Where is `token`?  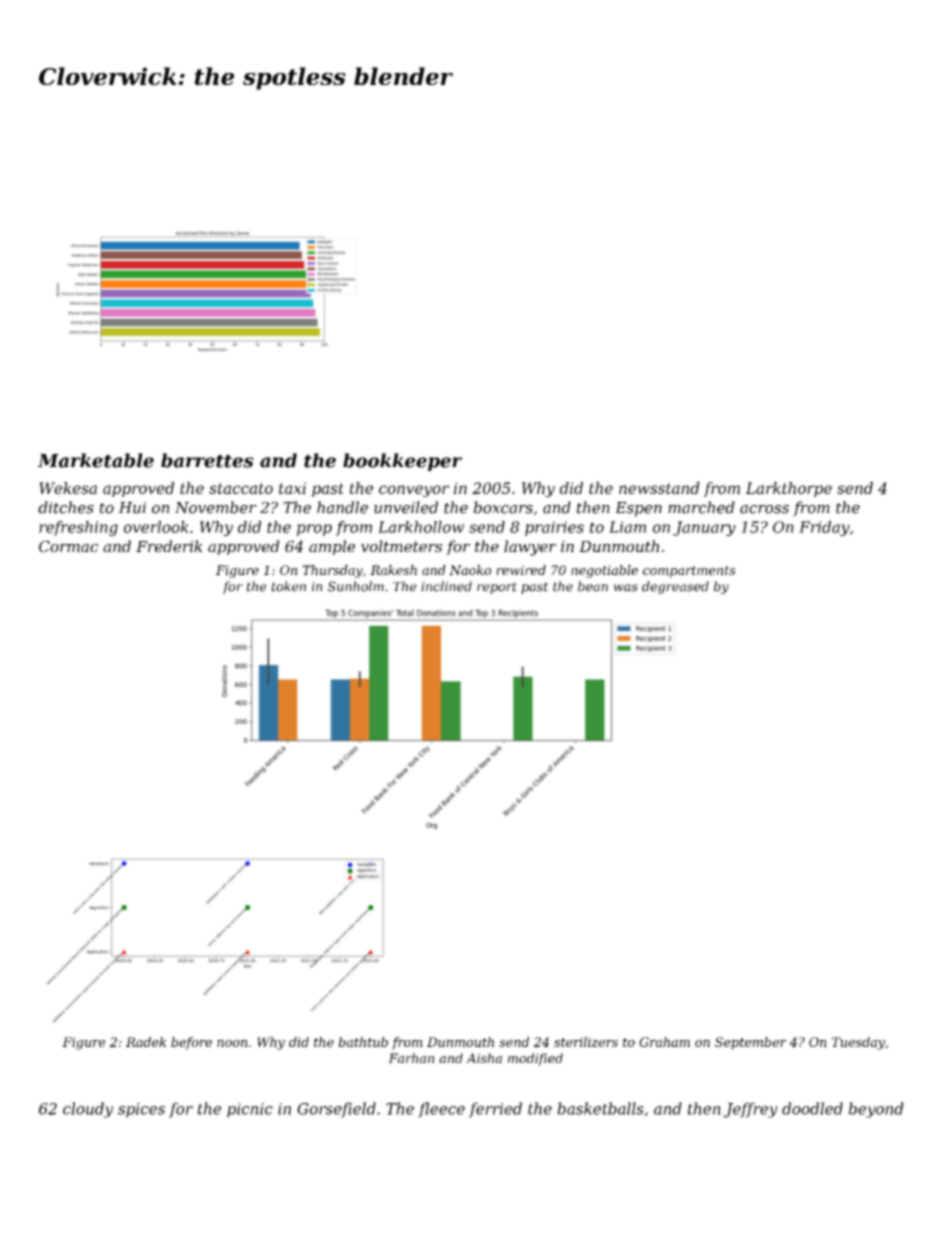 token is located at coordinates (288, 586).
